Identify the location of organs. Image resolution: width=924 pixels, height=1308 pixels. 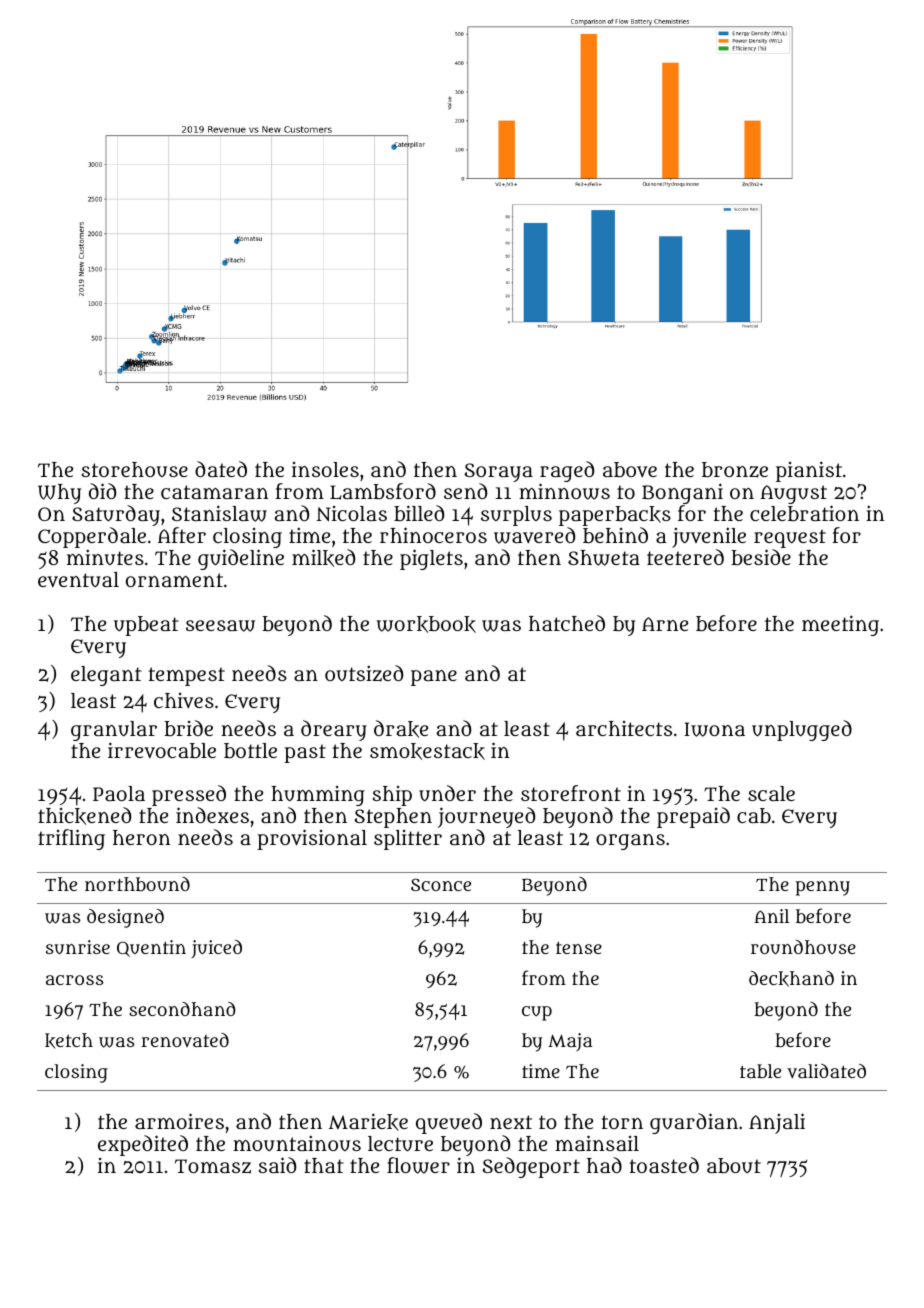
(630, 842).
